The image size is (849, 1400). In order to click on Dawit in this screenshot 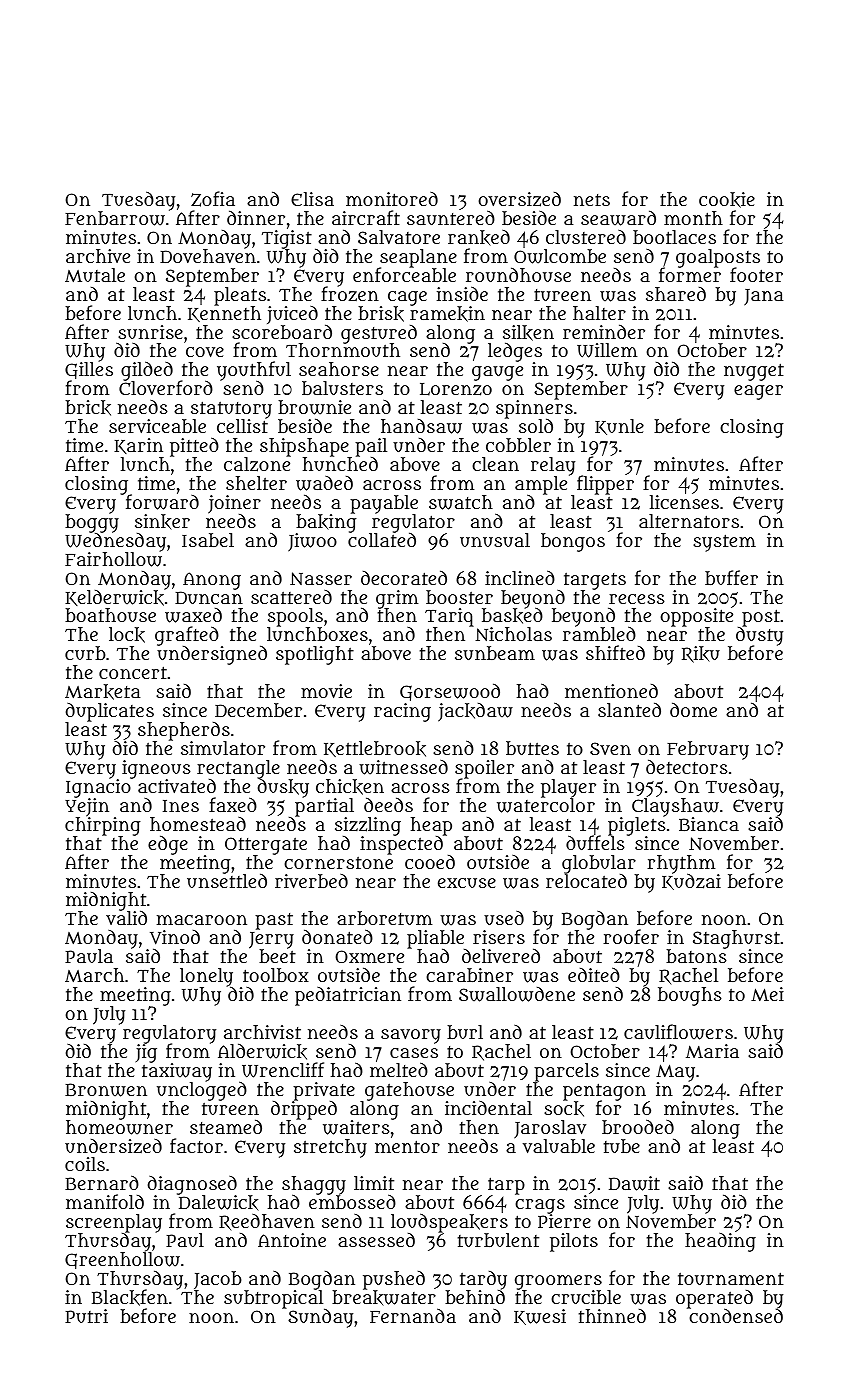, I will do `click(634, 1183)`.
